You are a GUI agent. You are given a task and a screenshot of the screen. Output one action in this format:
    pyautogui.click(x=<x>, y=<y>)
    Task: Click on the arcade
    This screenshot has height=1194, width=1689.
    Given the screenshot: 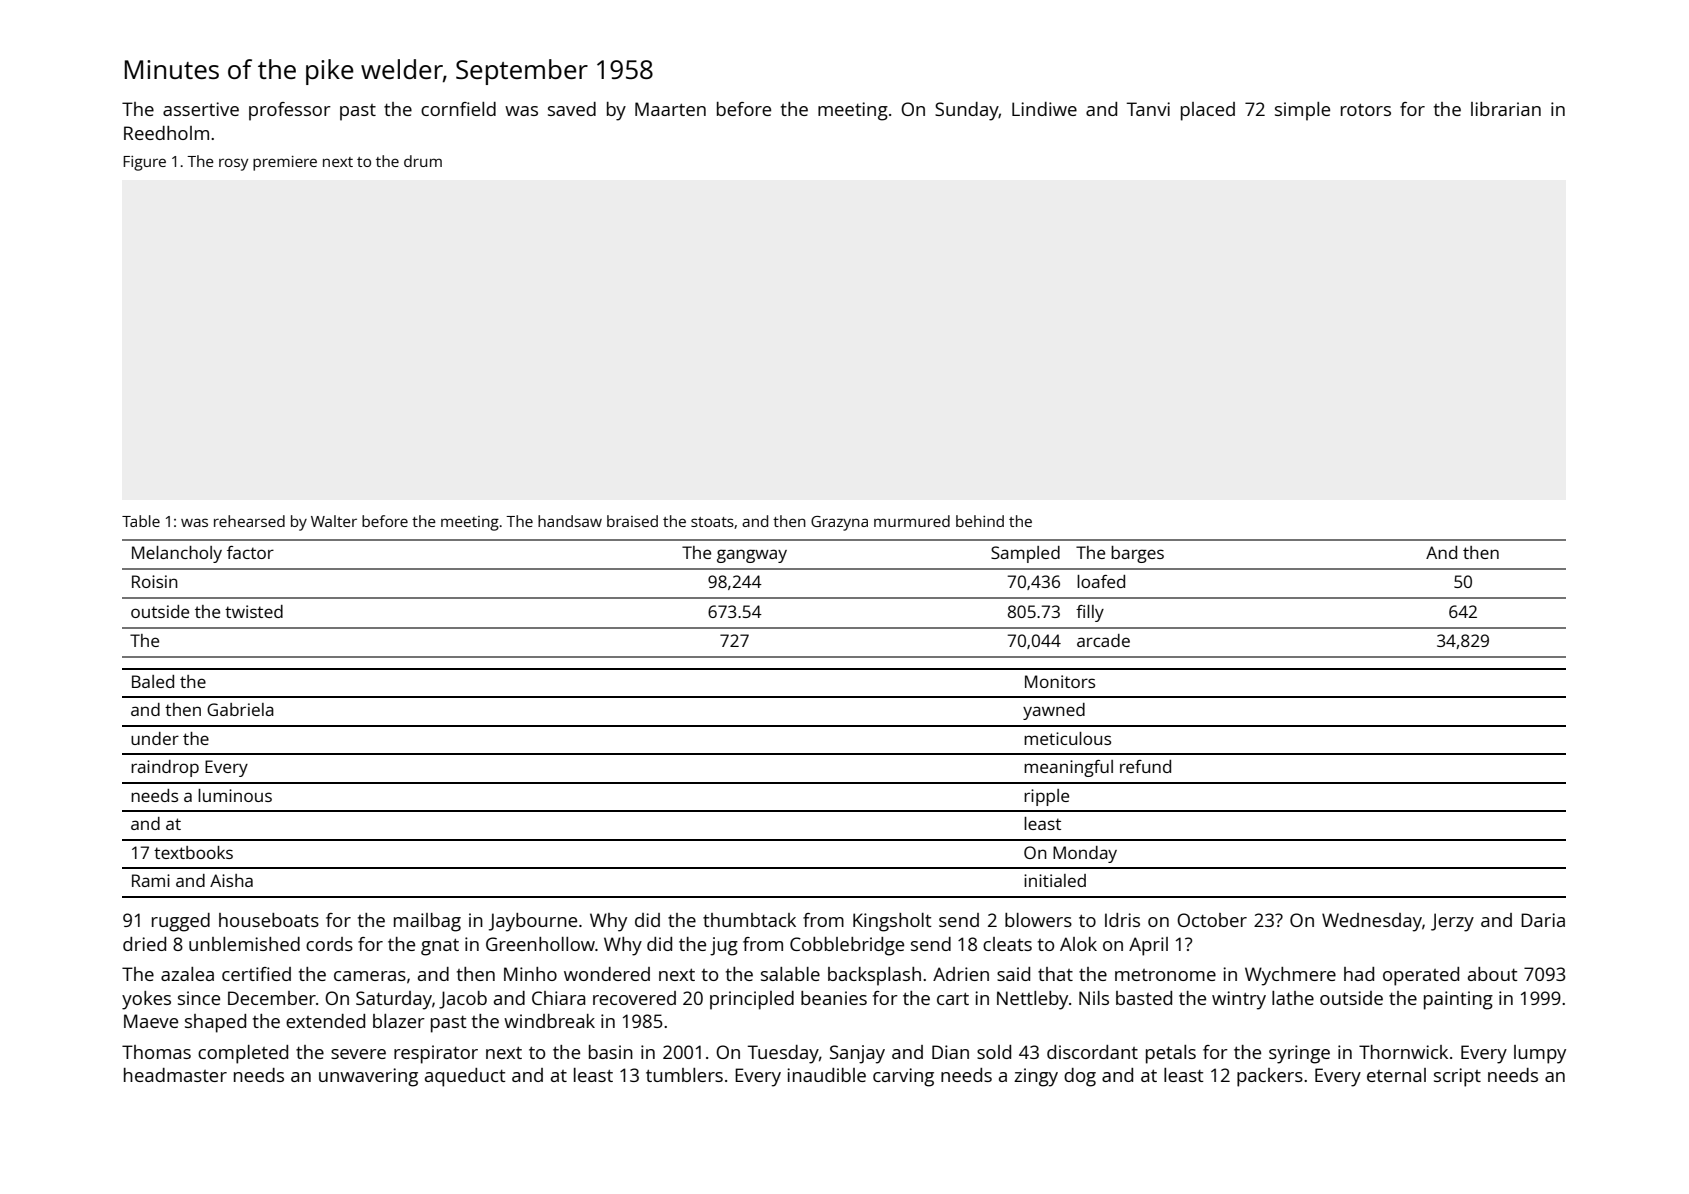 What is the action you would take?
    pyautogui.click(x=1103, y=640)
